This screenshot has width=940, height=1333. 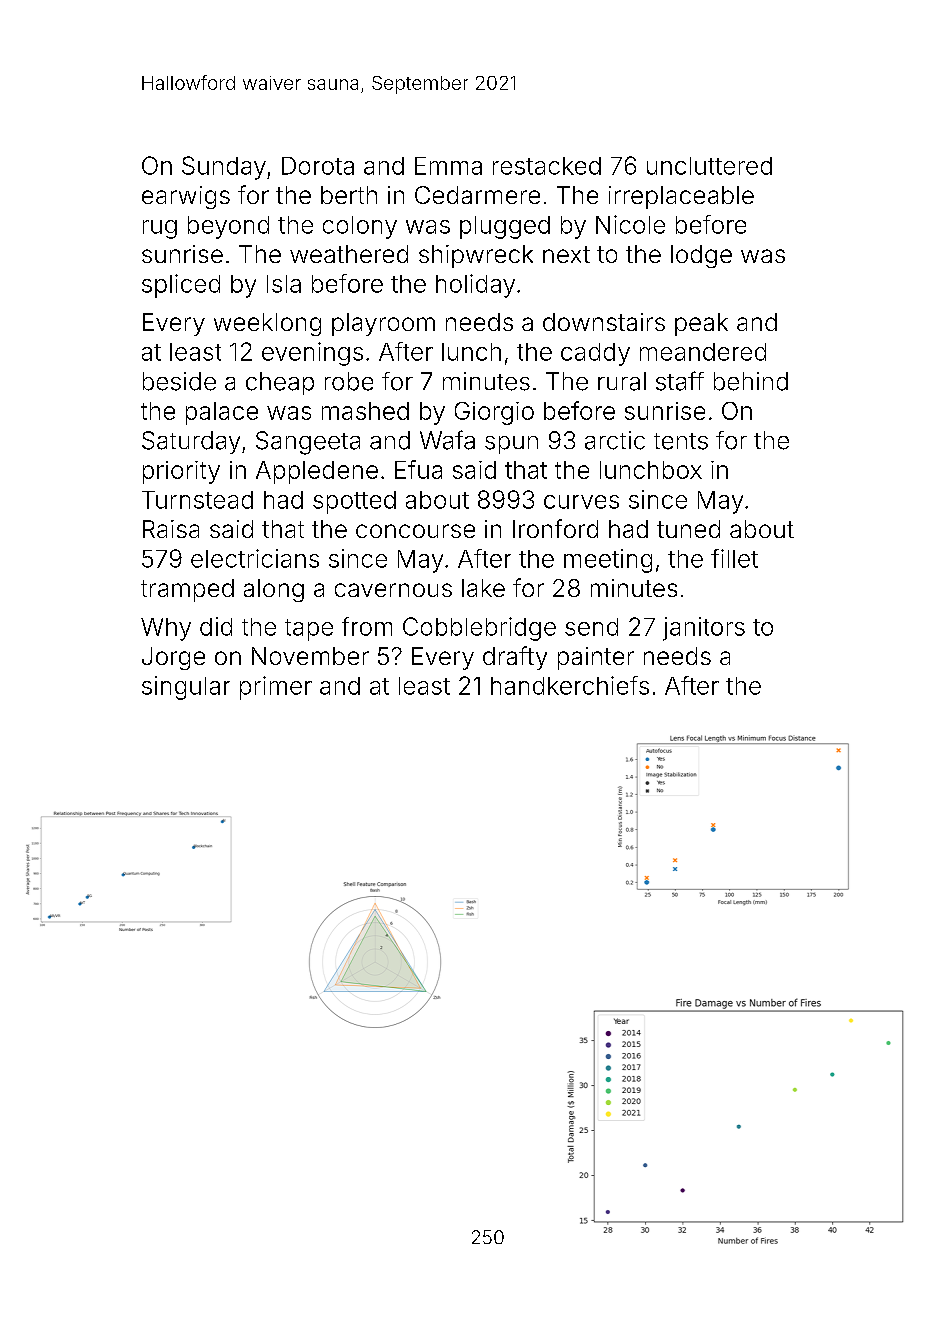 What do you see at coordinates (317, 472) in the screenshot?
I see `Appledene` at bounding box center [317, 472].
